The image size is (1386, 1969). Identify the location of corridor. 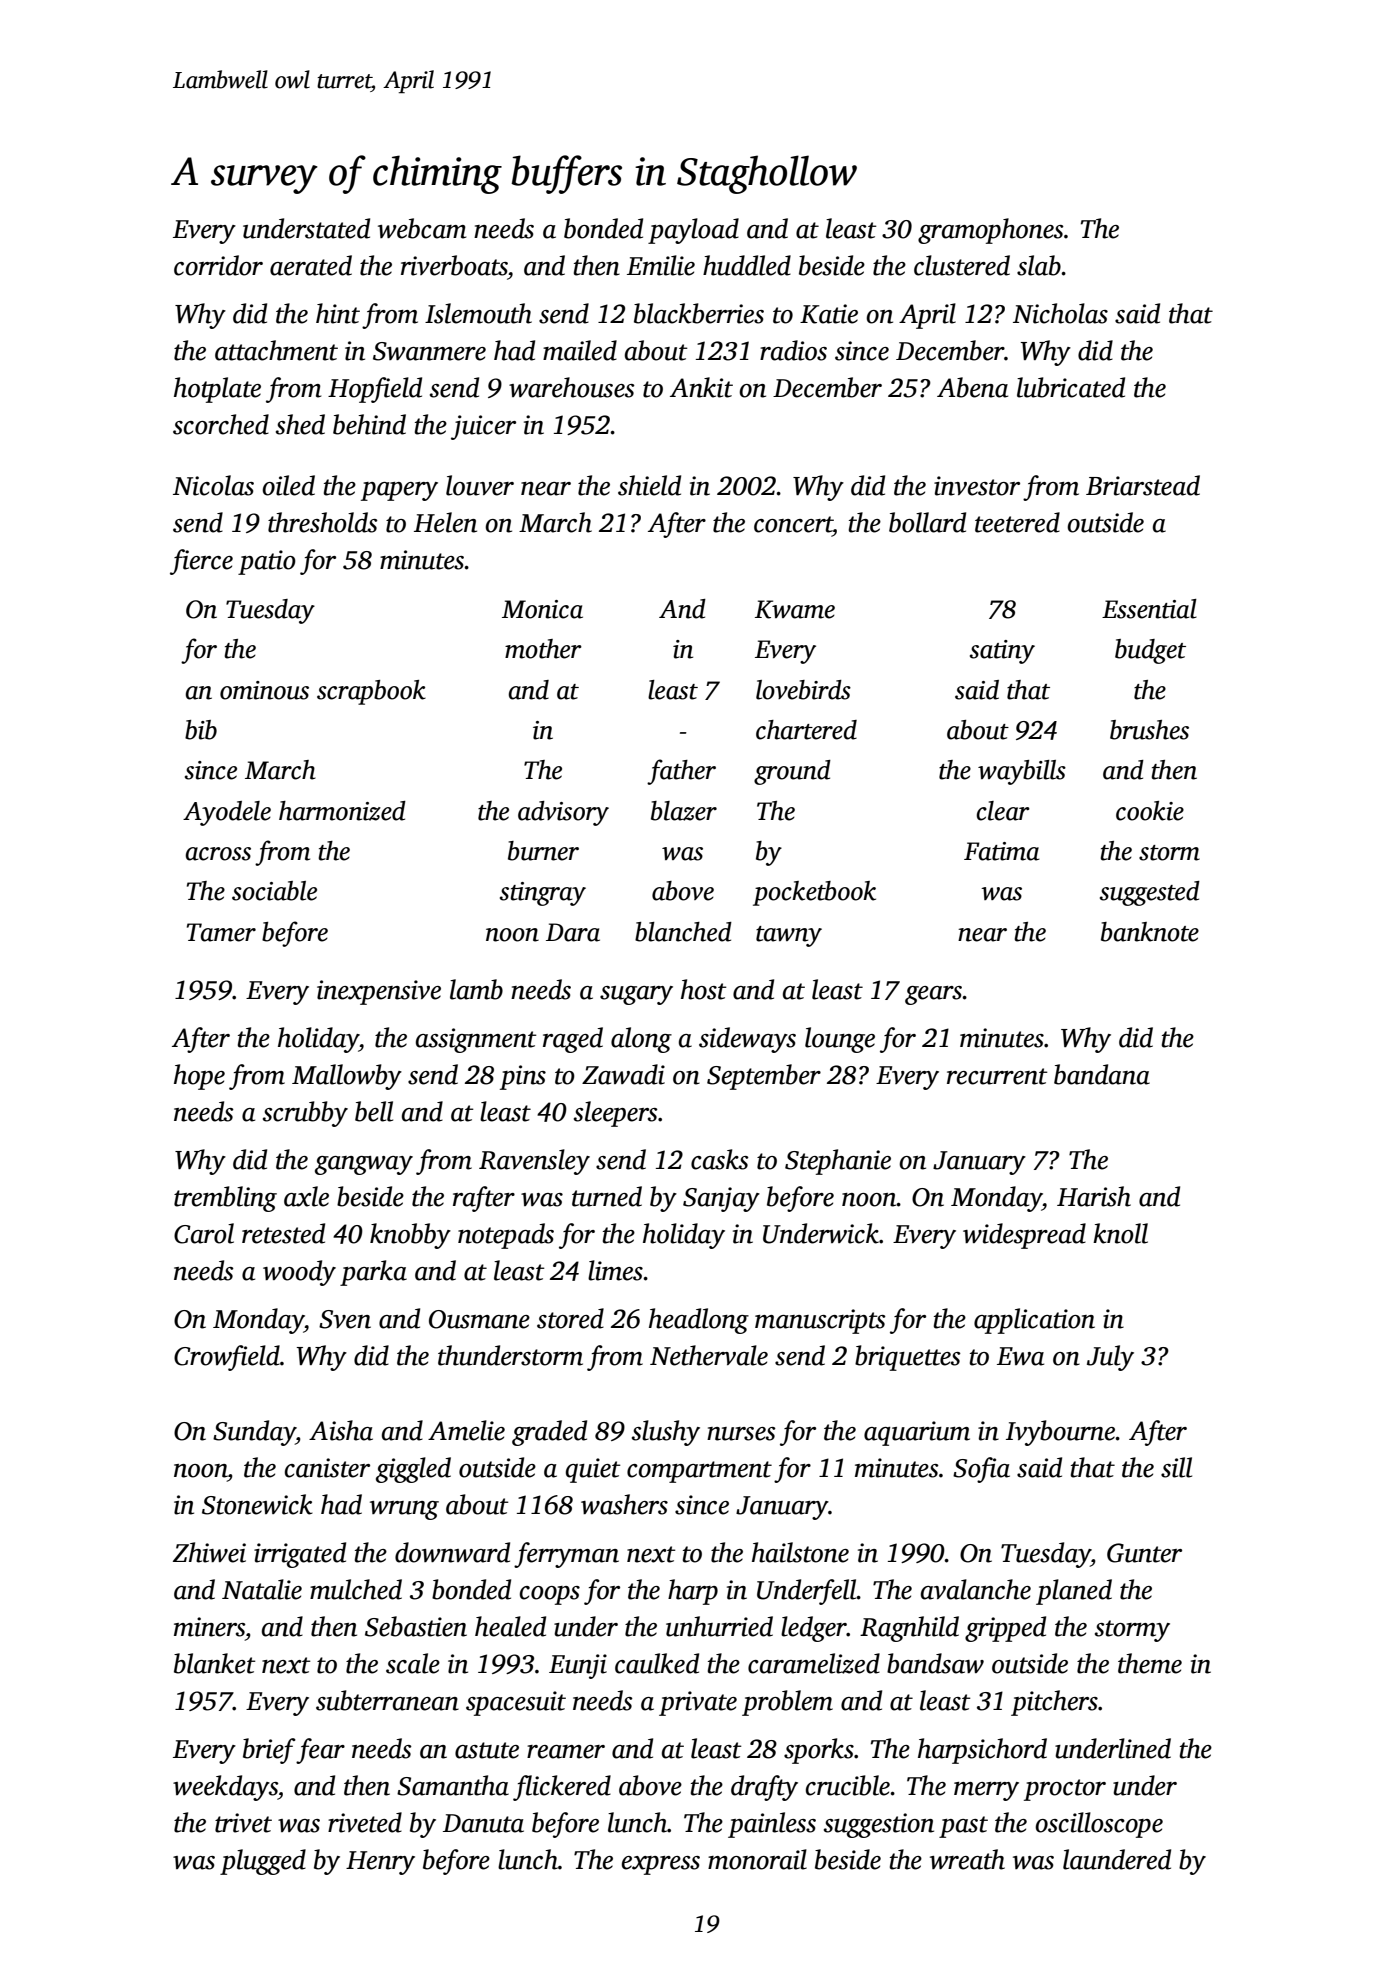
(218, 265).
